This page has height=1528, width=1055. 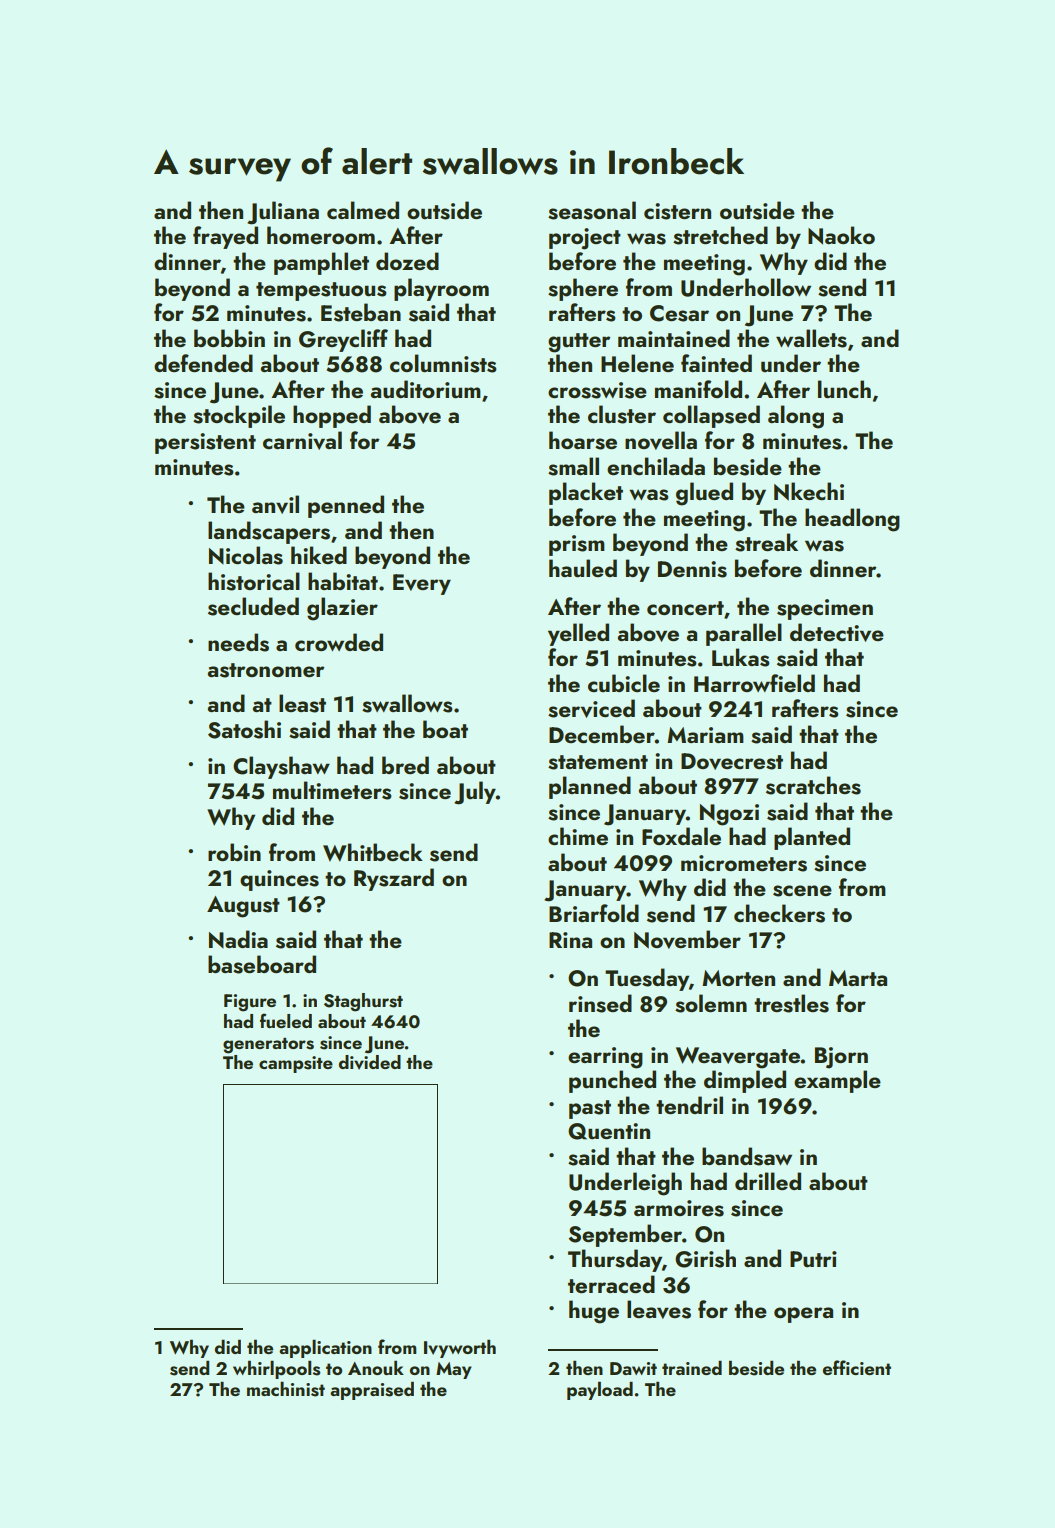 What do you see at coordinates (363, 210) in the page?
I see `calmed` at bounding box center [363, 210].
